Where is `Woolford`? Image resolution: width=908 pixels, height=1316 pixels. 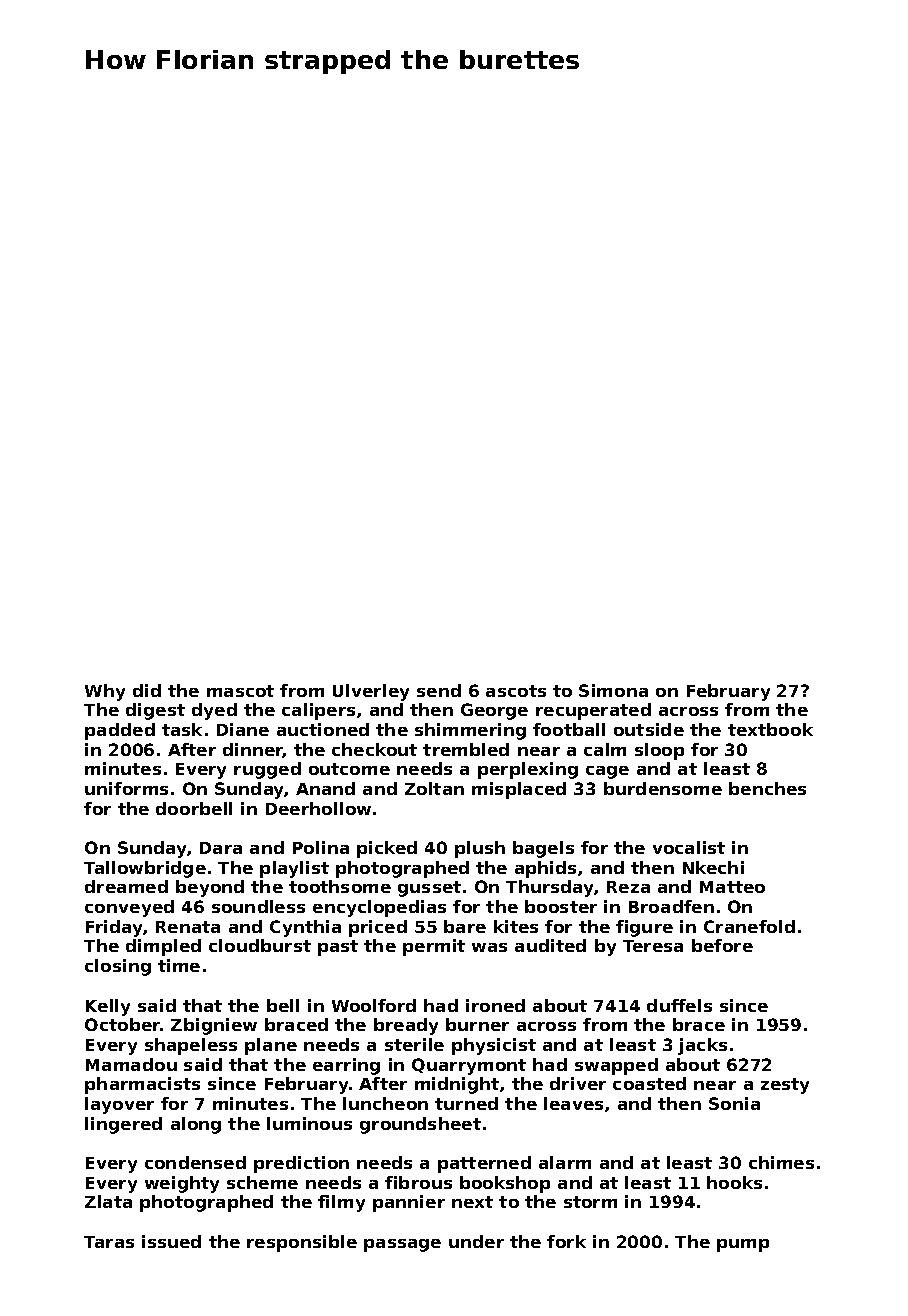 Woolford is located at coordinates (374, 1005).
